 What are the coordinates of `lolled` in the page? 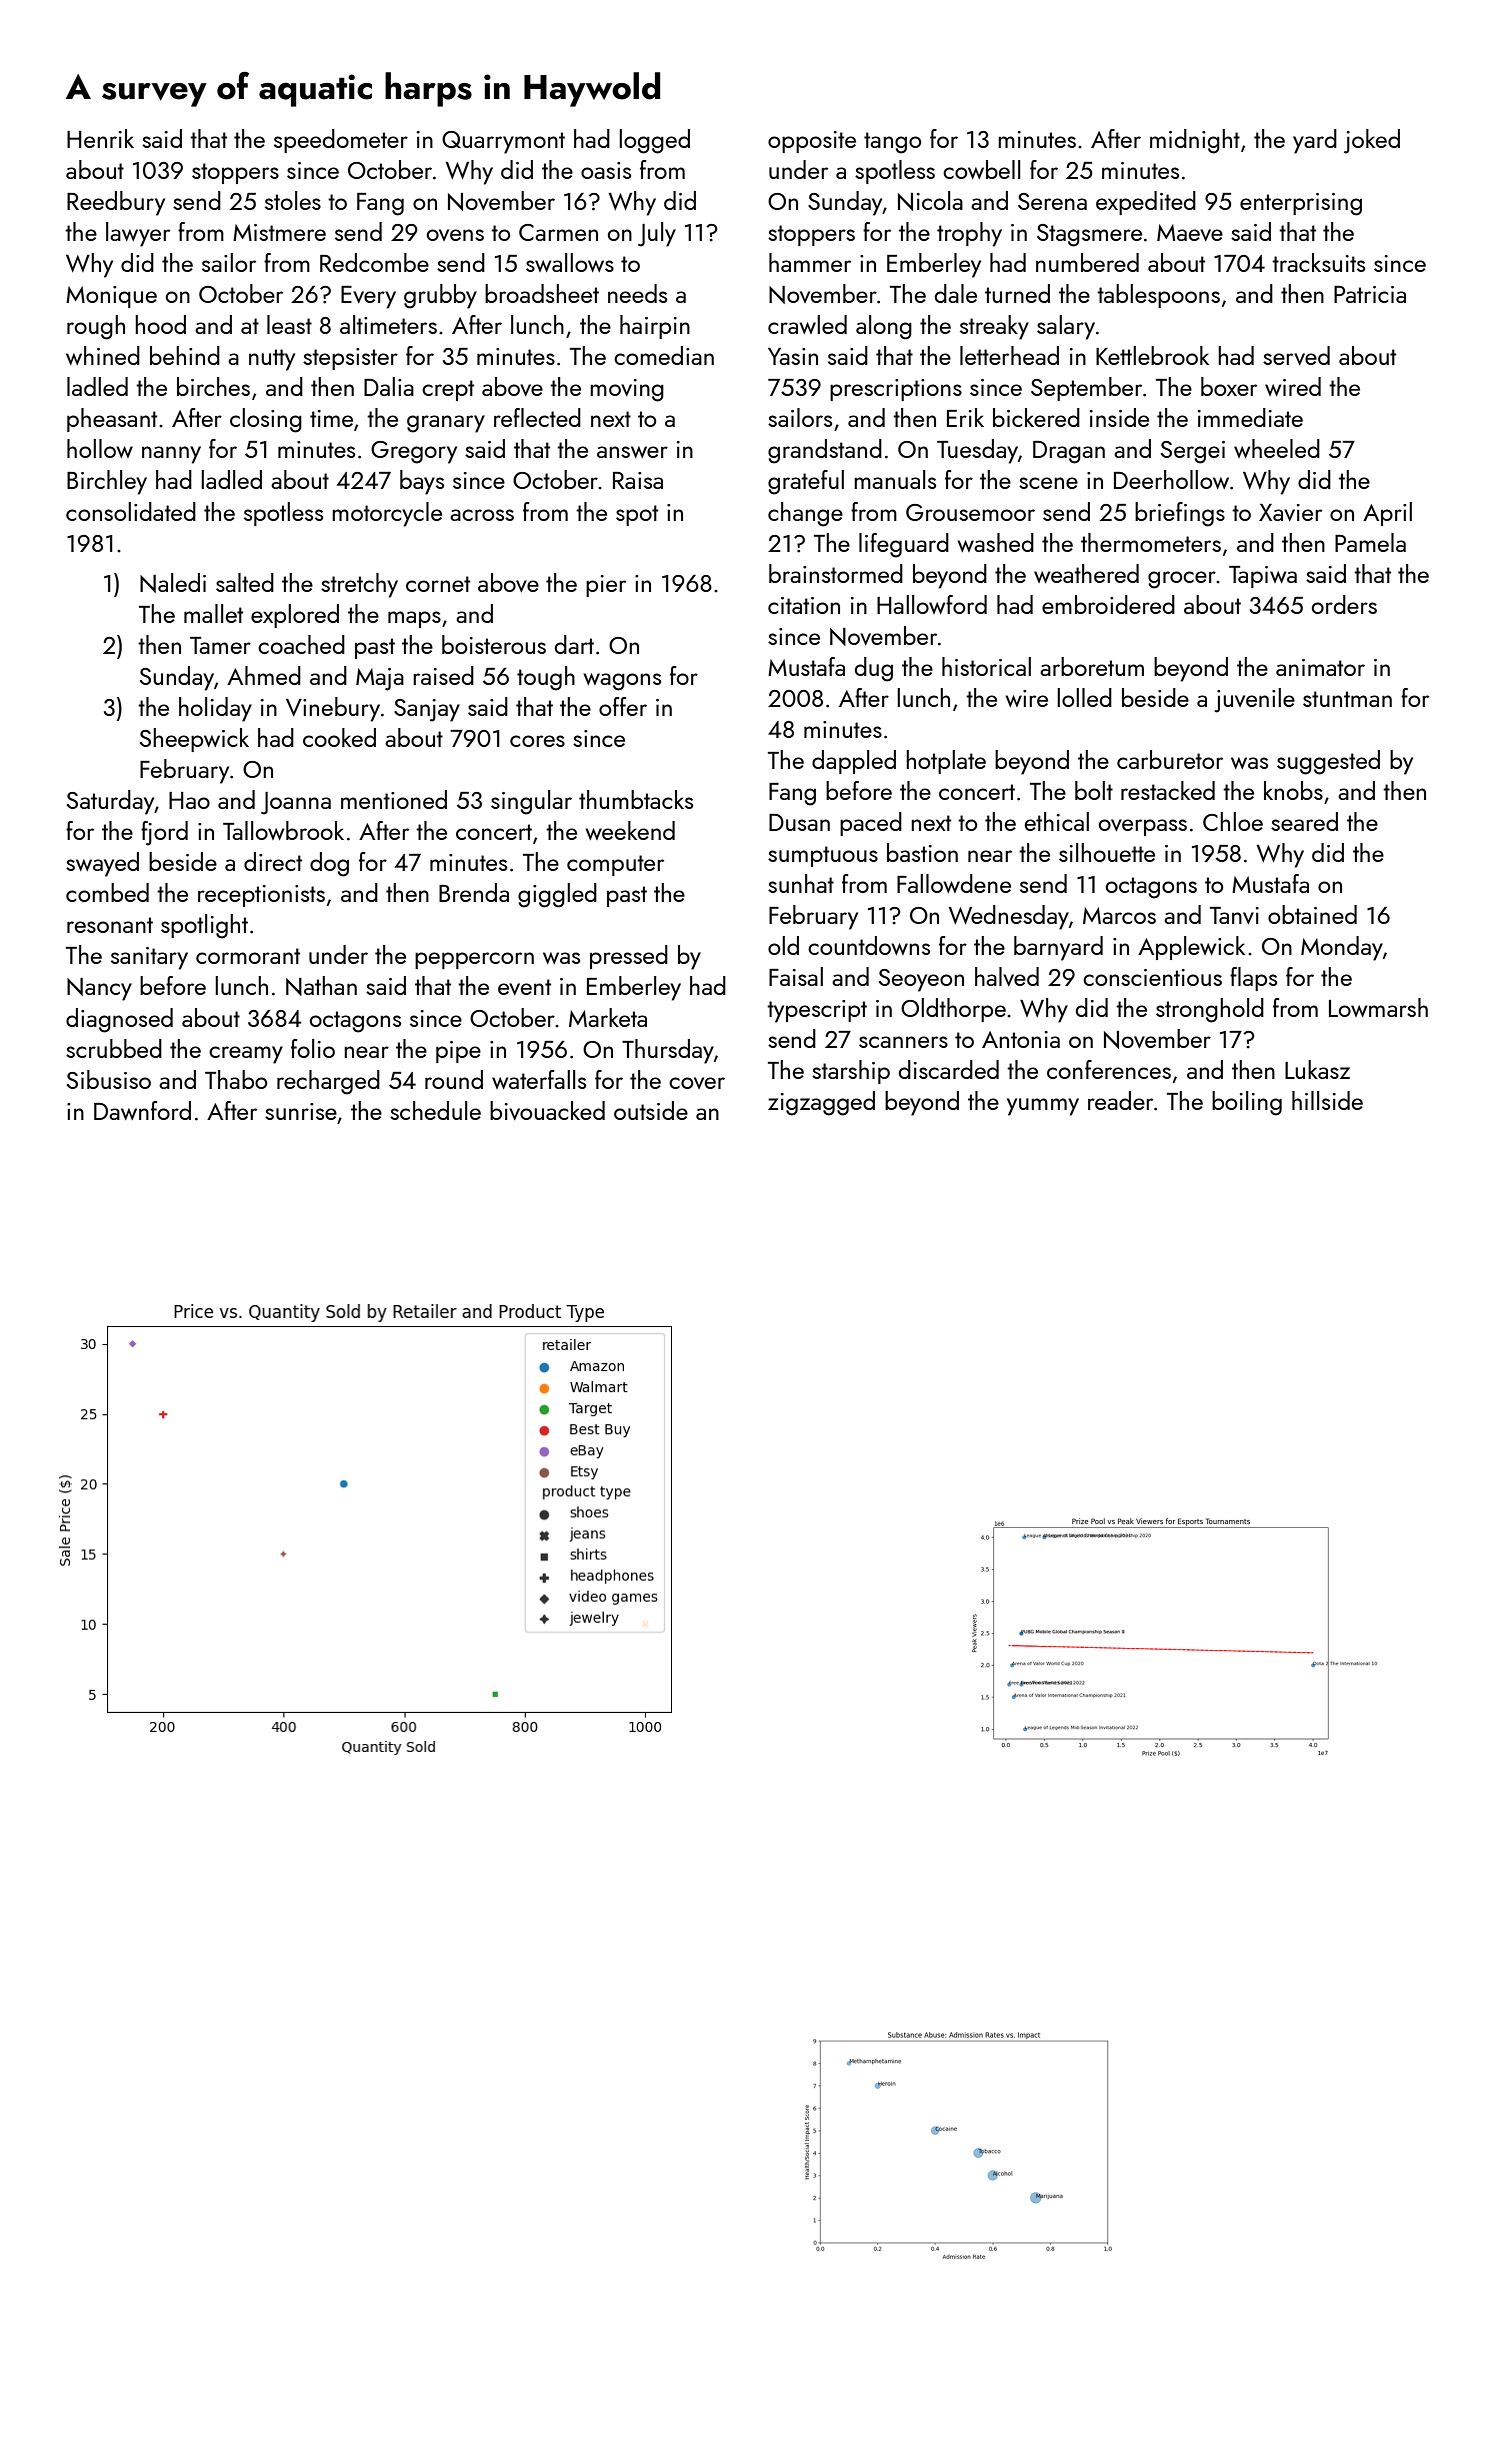 It's located at (1084, 697).
